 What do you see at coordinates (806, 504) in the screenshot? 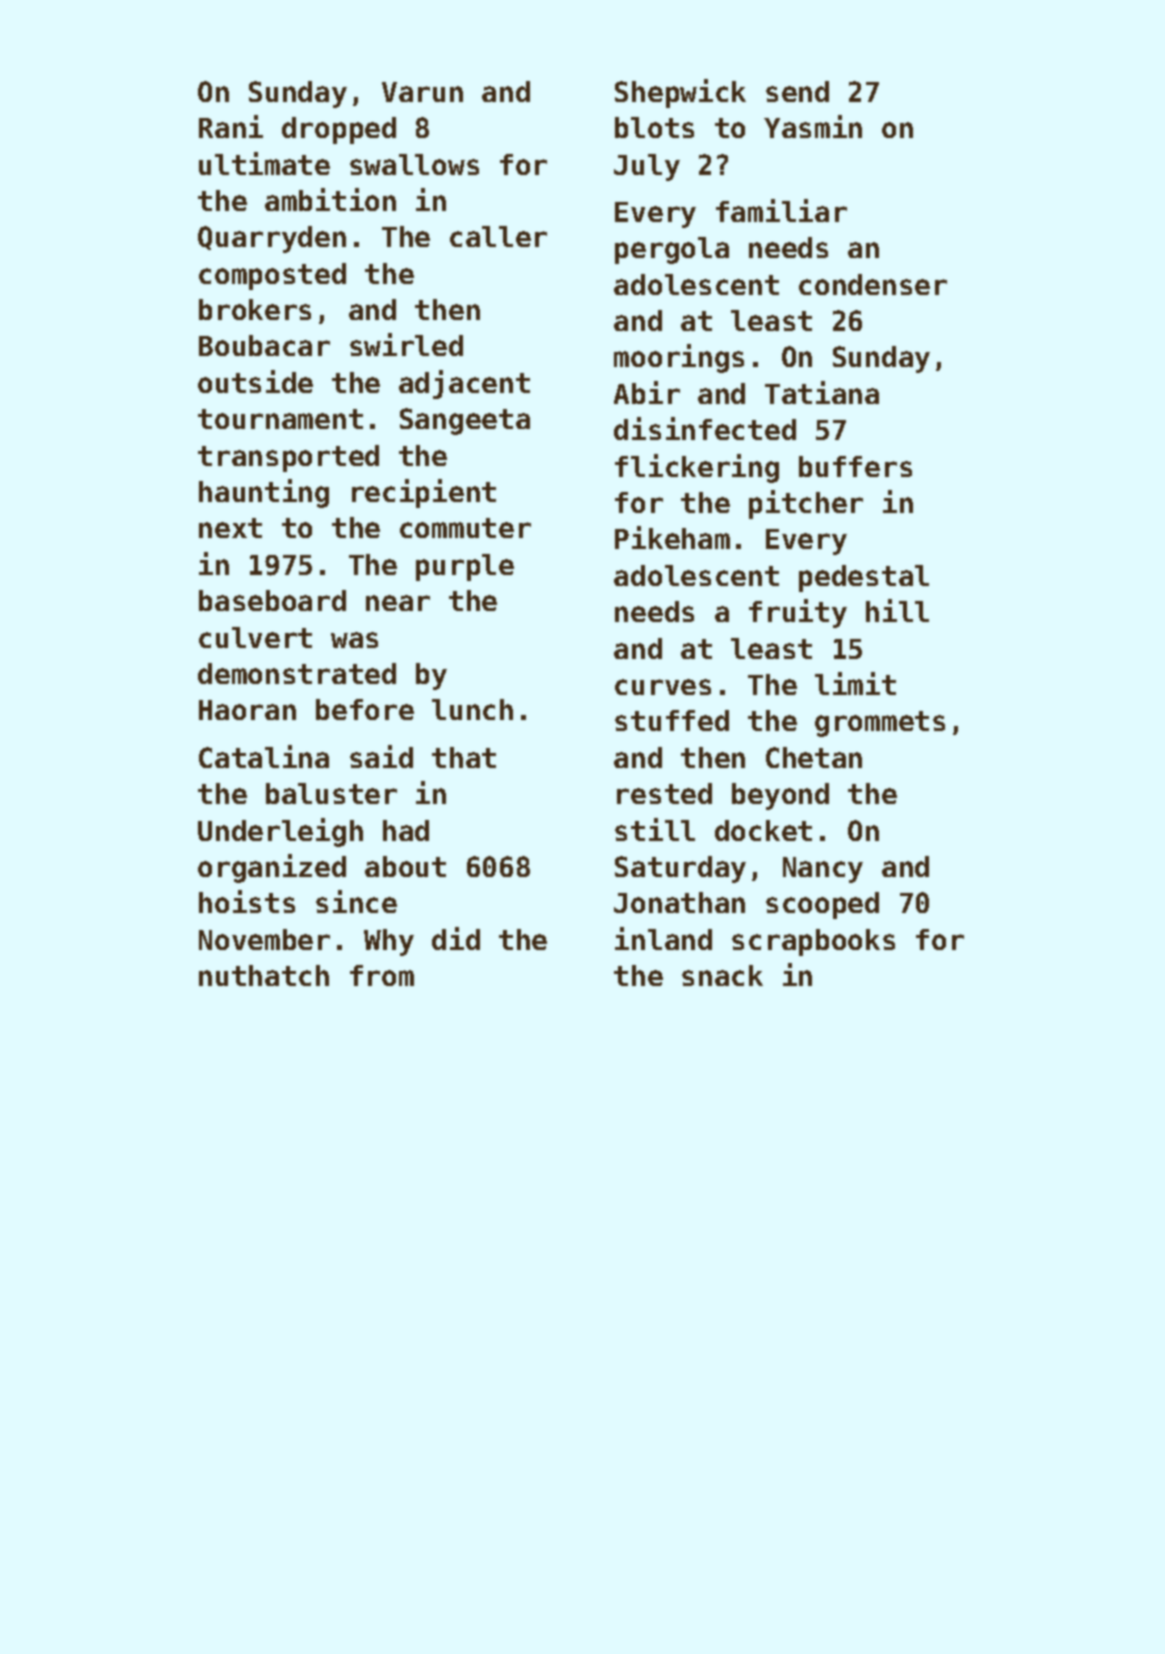
I see `pitcher` at bounding box center [806, 504].
